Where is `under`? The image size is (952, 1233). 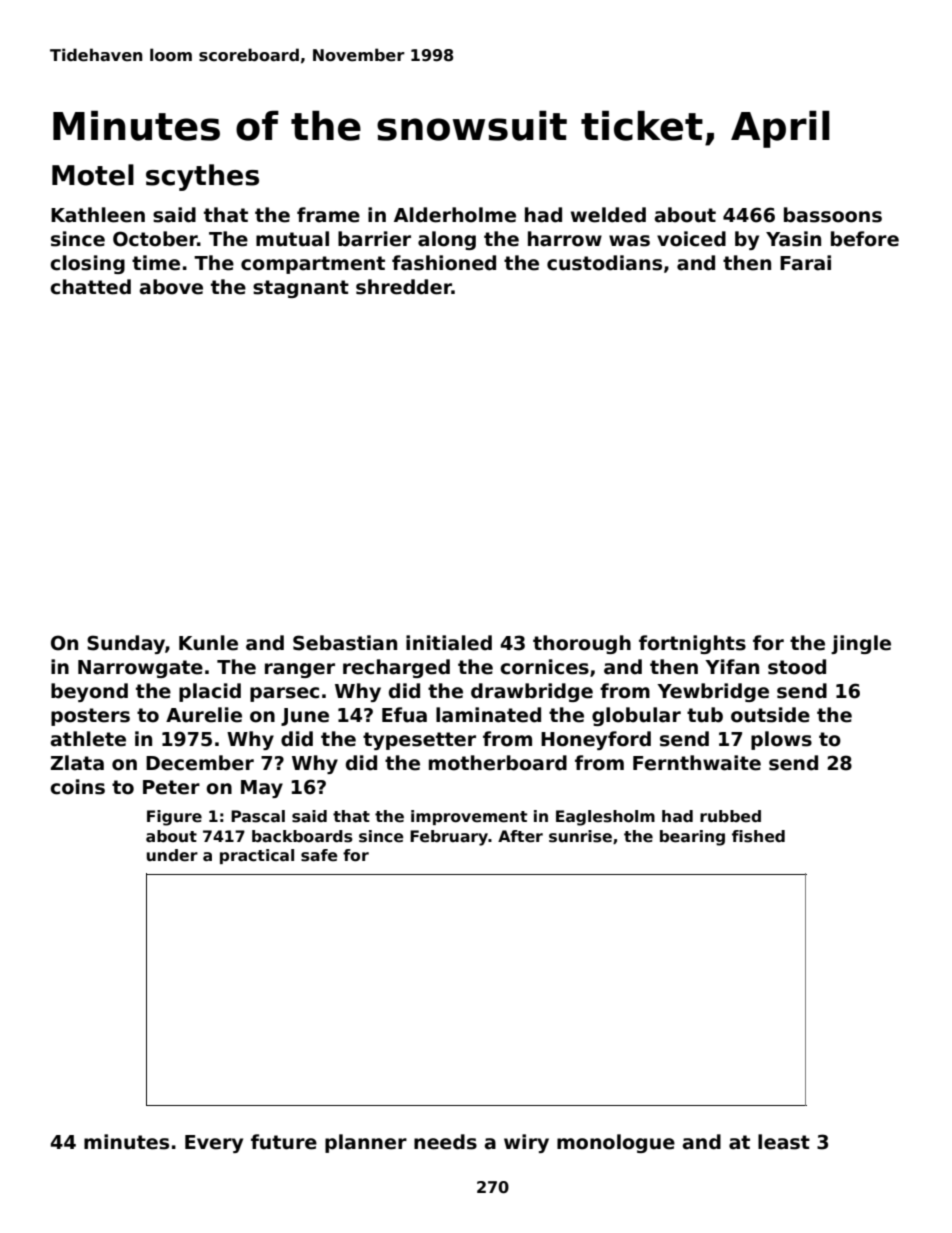 under is located at coordinates (172, 855).
